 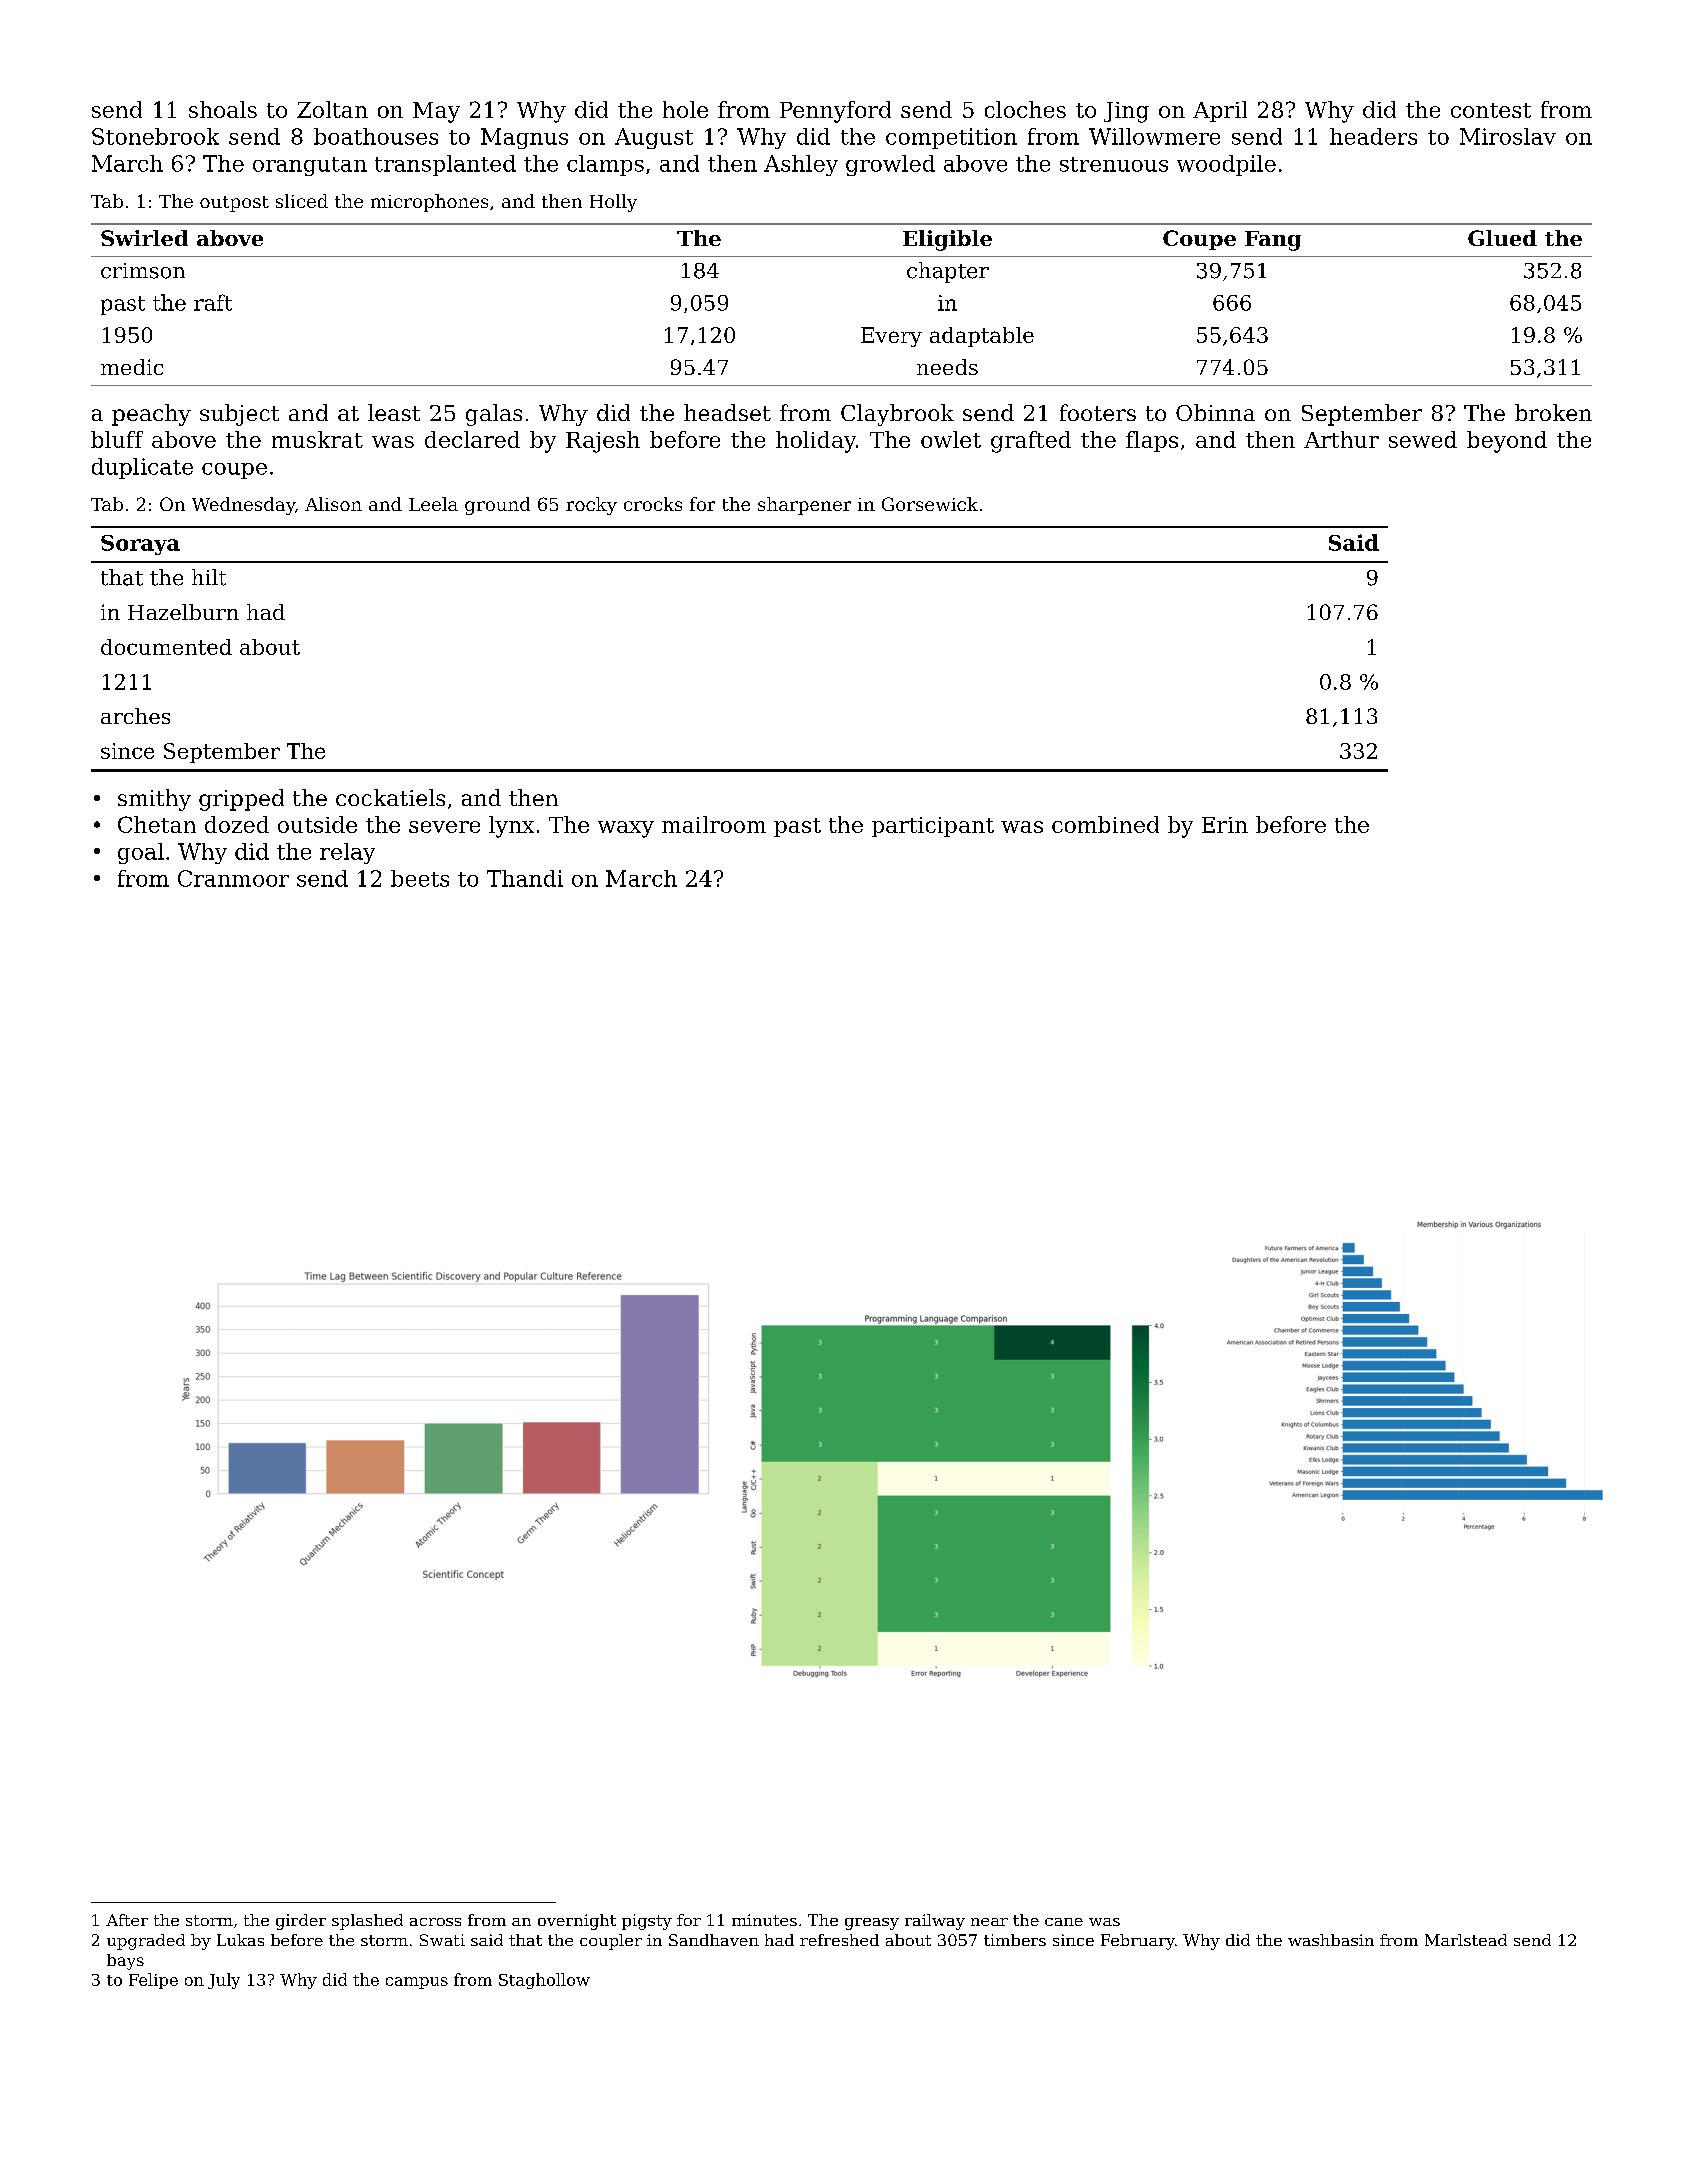 I want to click on refreshed, so click(x=839, y=1940).
